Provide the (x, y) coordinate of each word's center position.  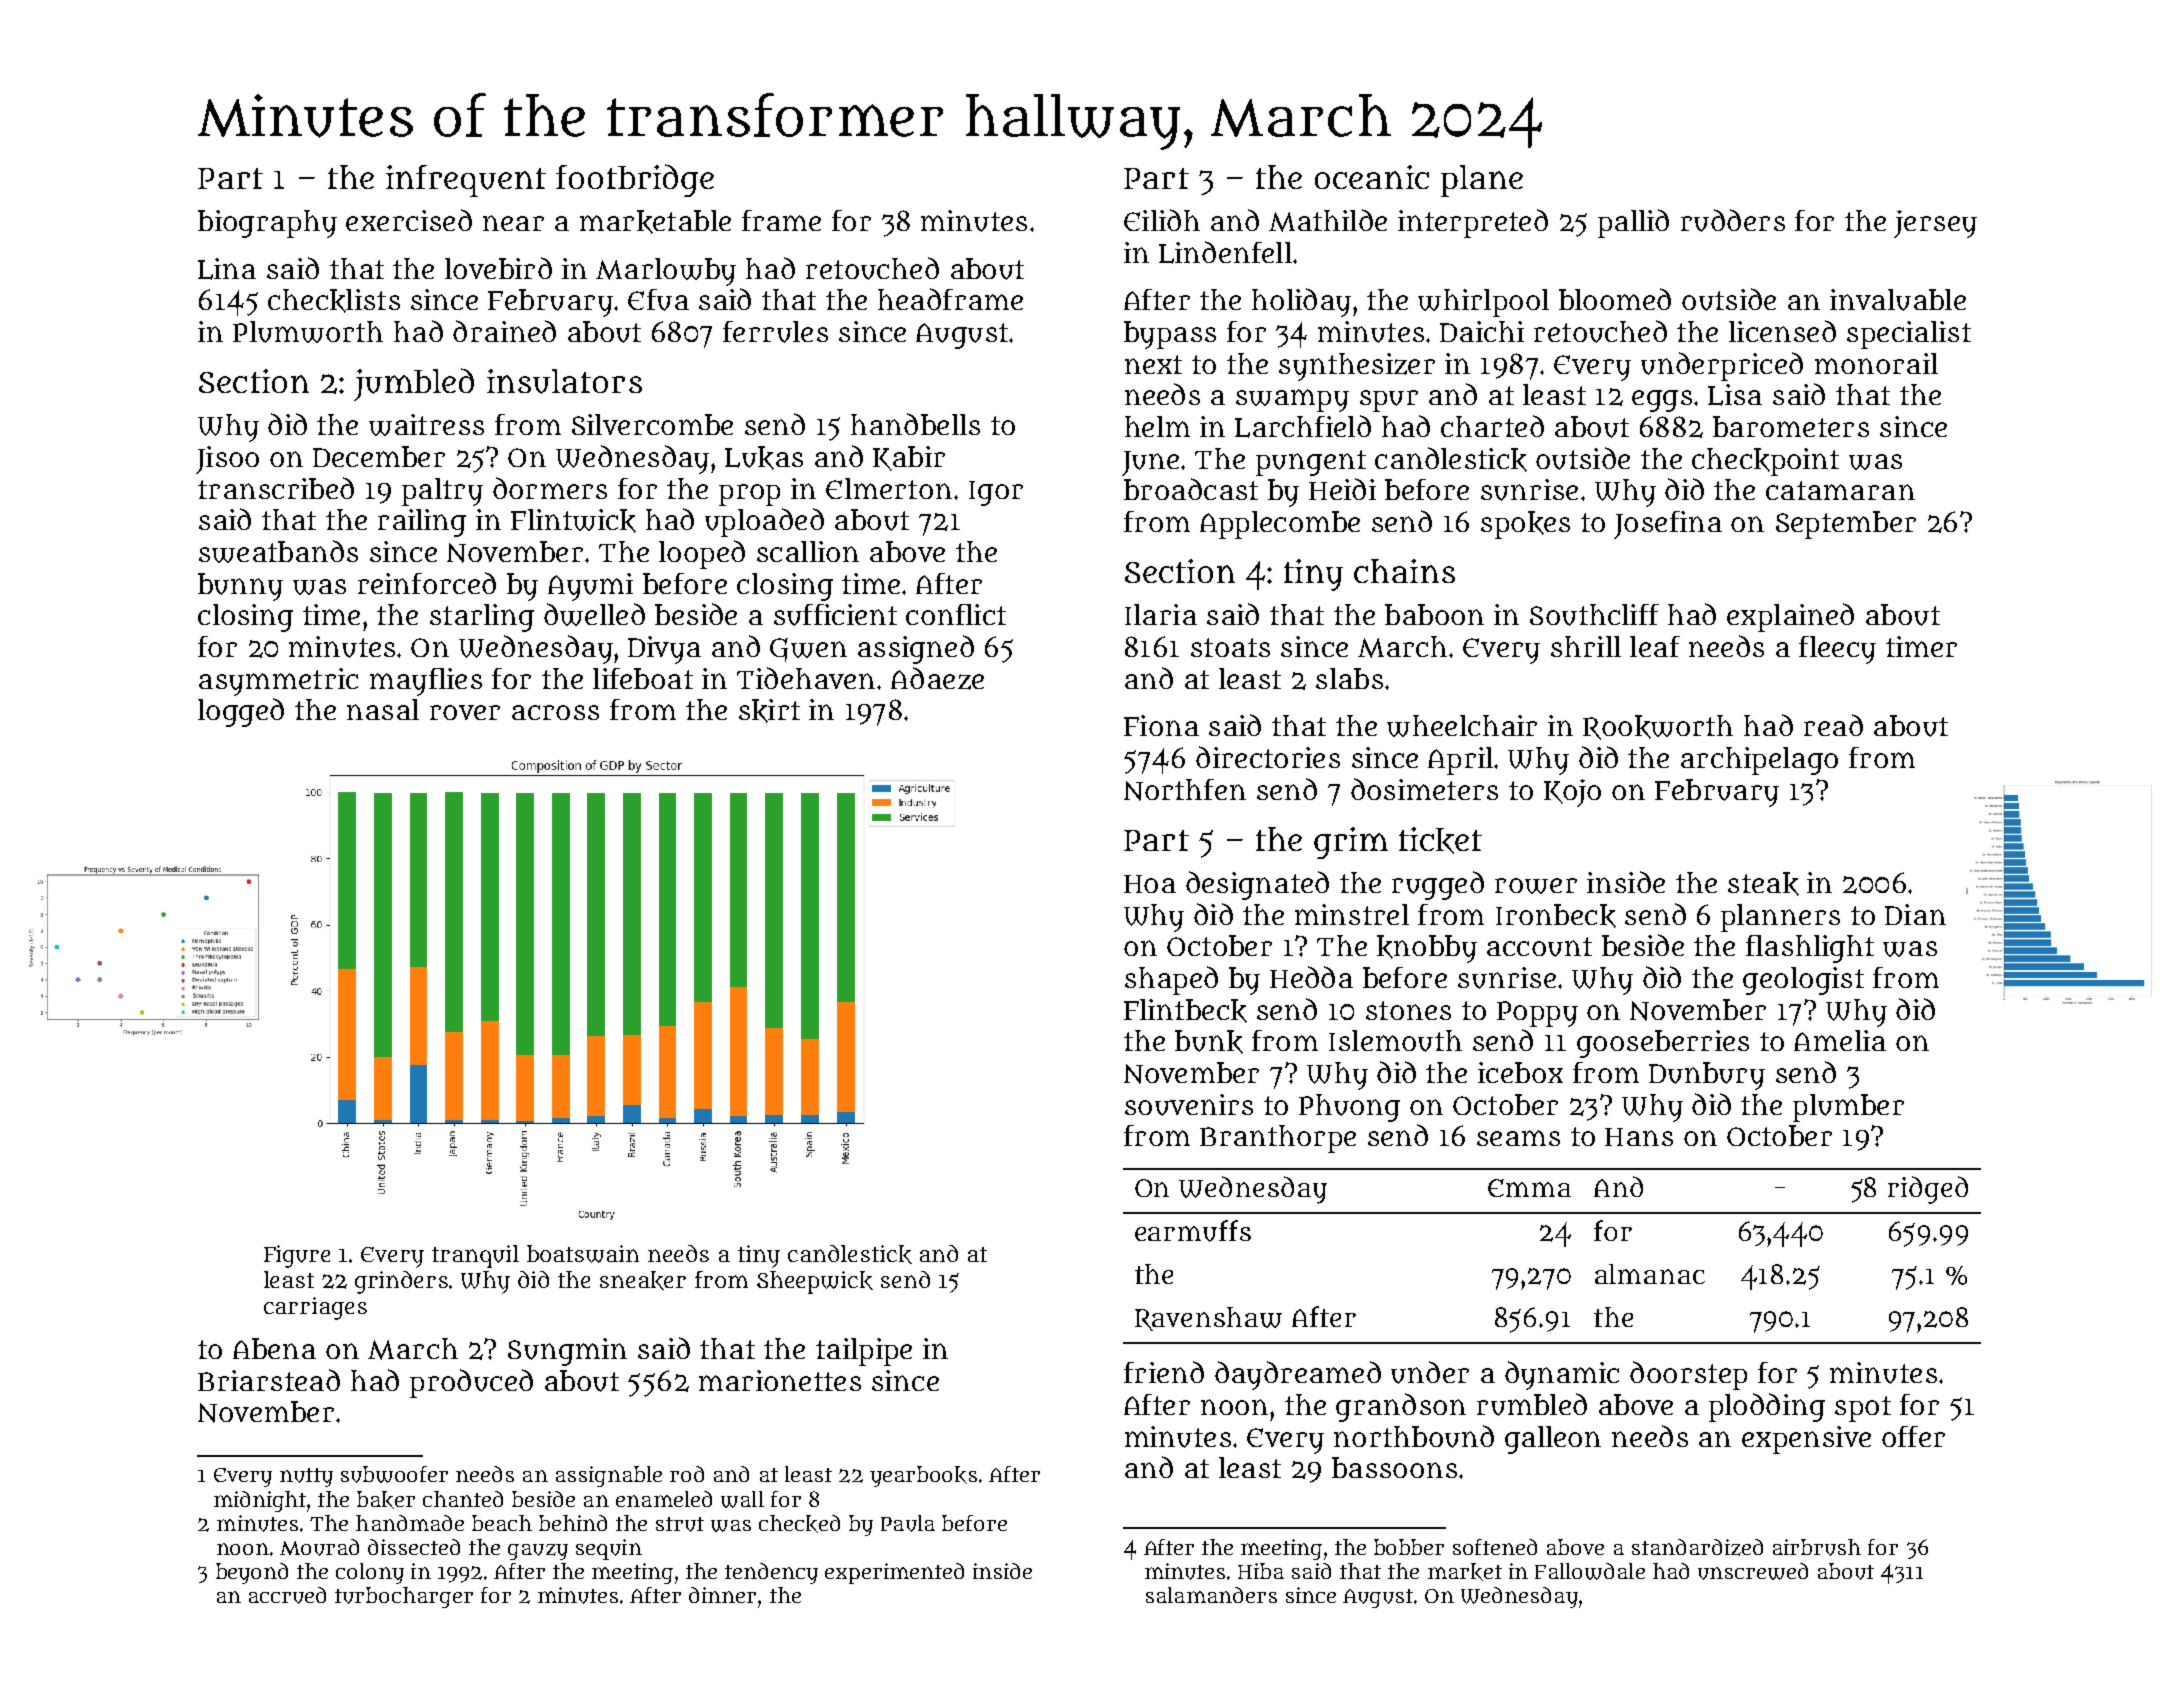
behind (573, 1523)
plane (1482, 181)
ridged (1928, 1190)
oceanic (1372, 177)
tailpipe (864, 1352)
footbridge (635, 180)
